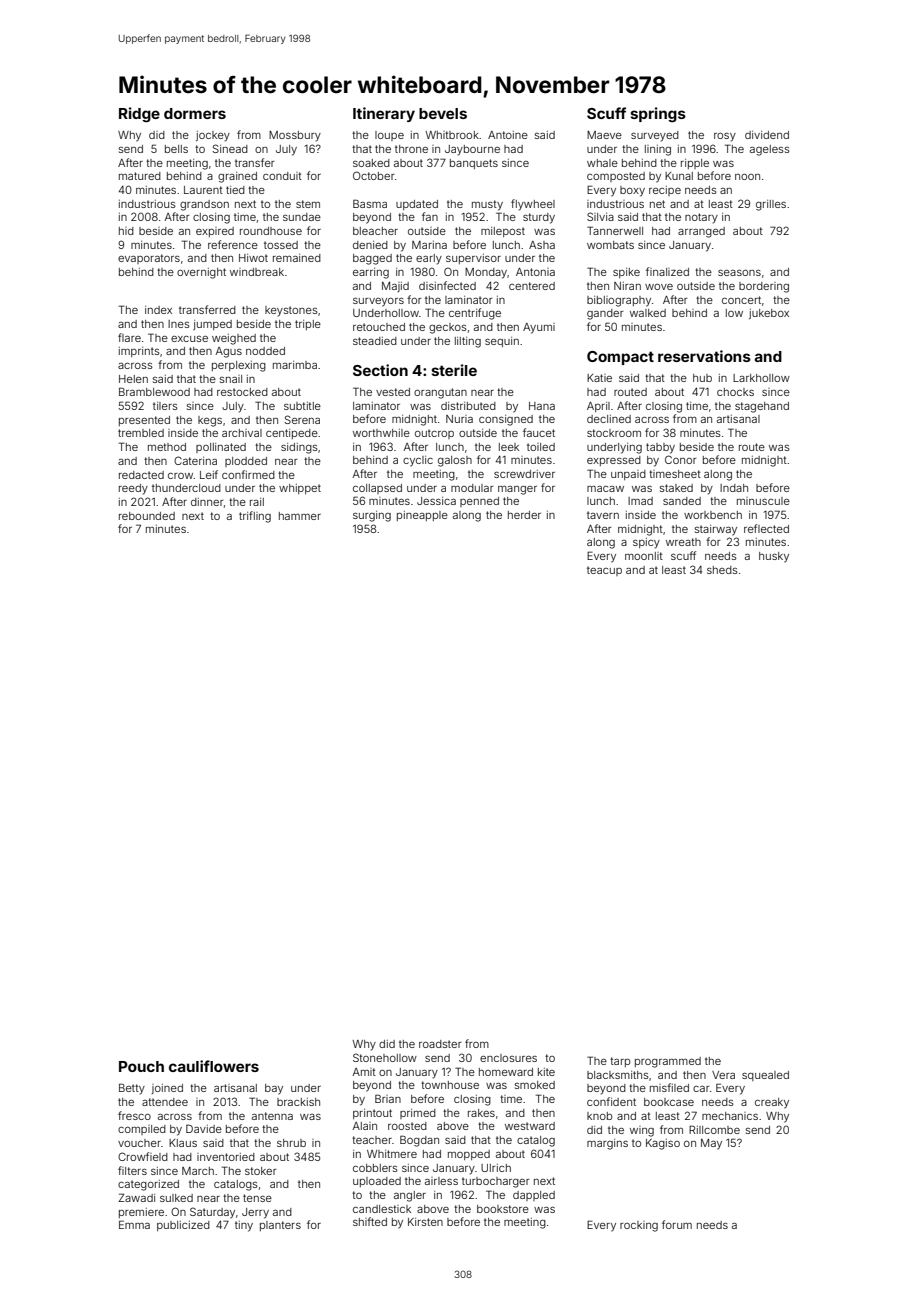 The width and height of the screenshot is (908, 1316). I want to click on blacksmiths, so click(618, 1075).
